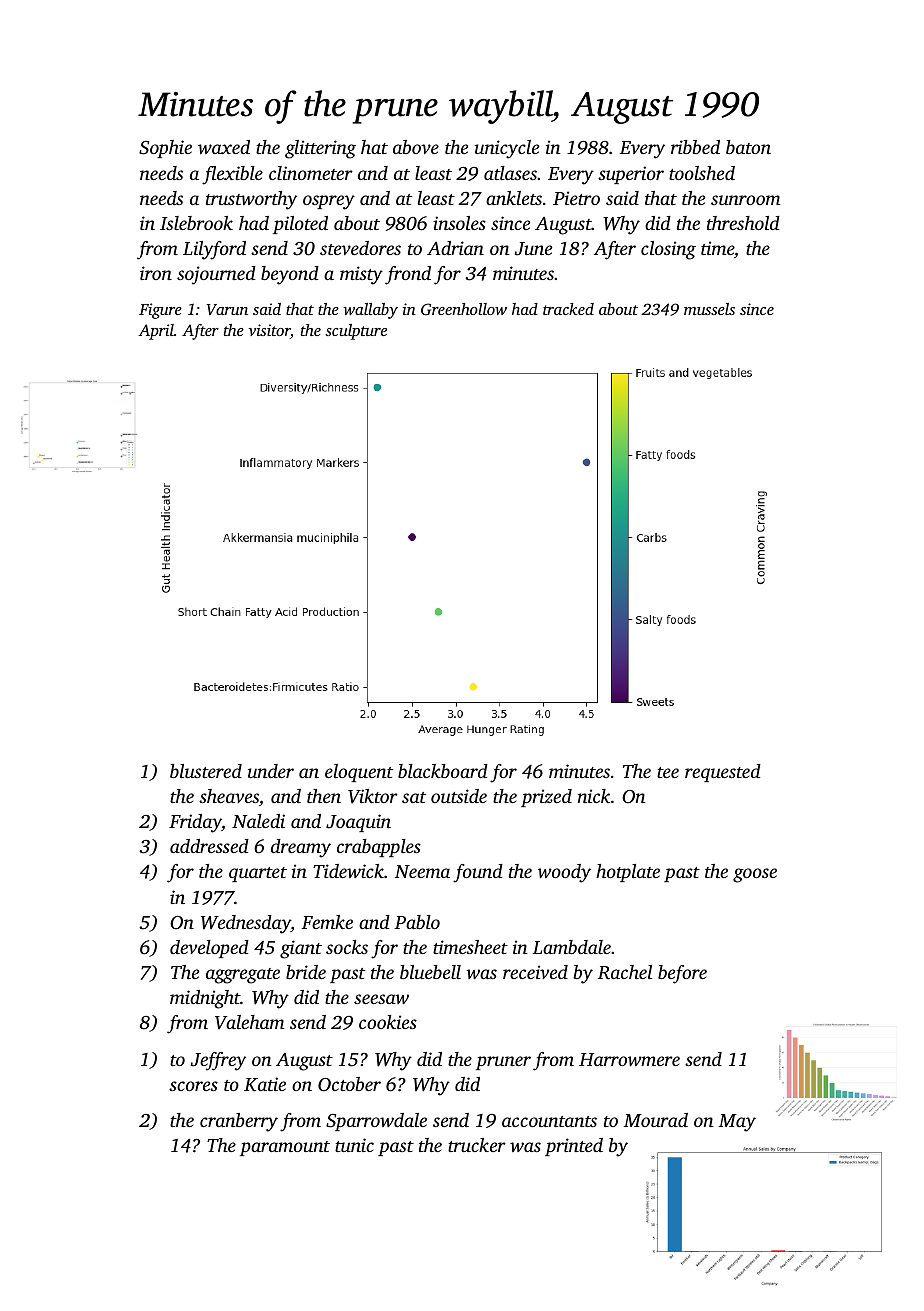 The image size is (924, 1311). I want to click on ribbed, so click(695, 147).
